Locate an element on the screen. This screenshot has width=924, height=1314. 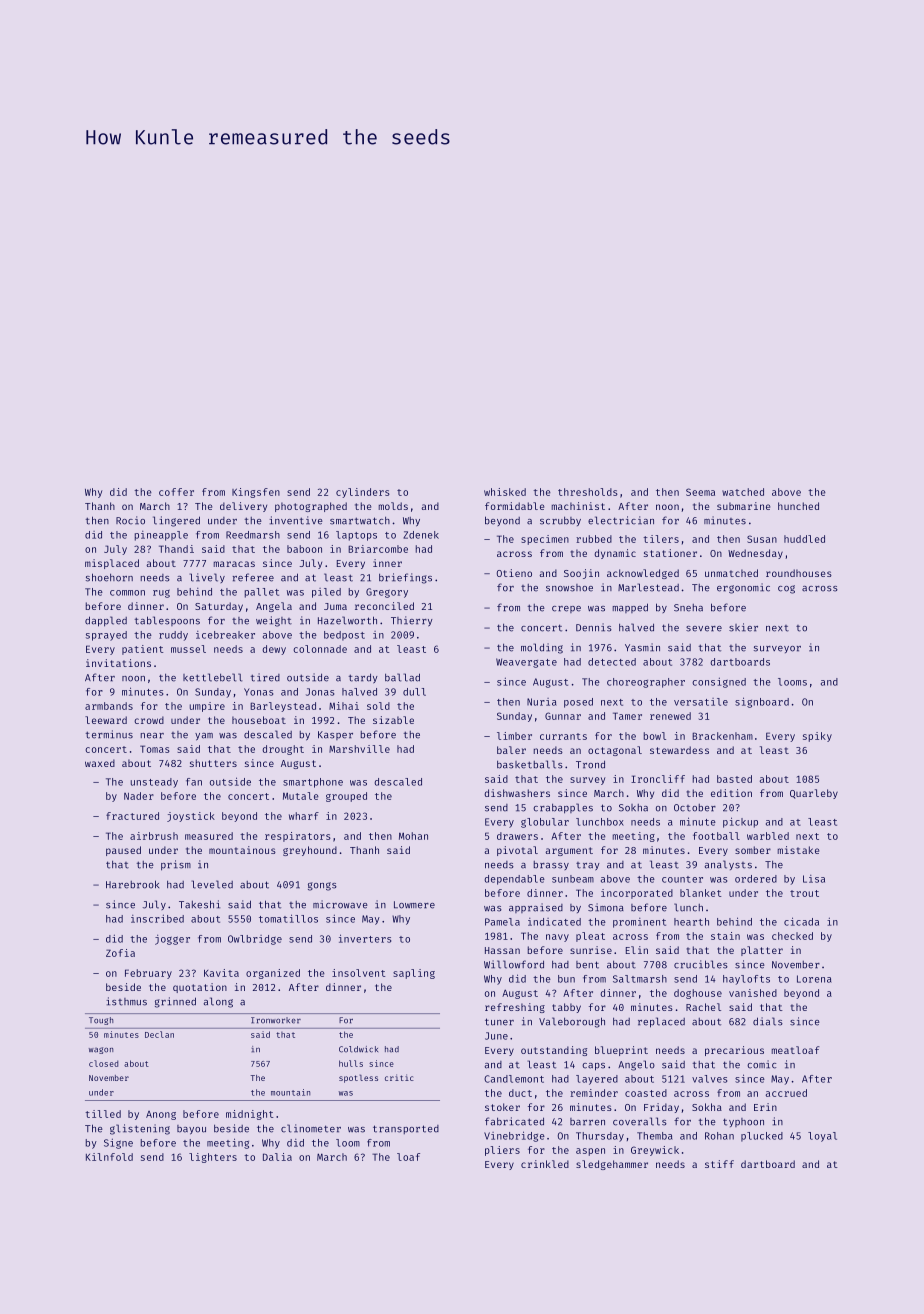
coffer is located at coordinates (176, 492).
